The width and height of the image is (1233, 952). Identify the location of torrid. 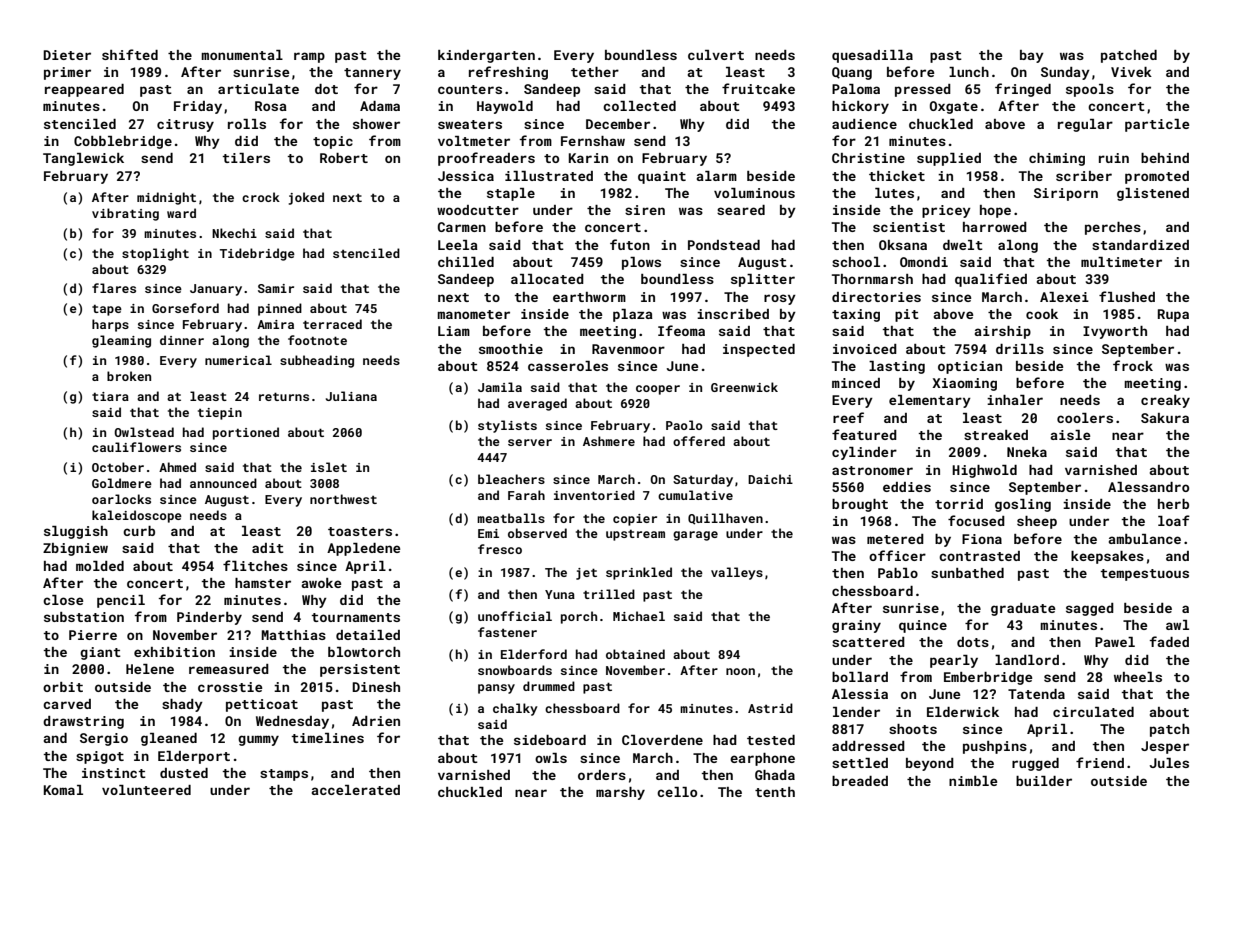
(959, 504).
